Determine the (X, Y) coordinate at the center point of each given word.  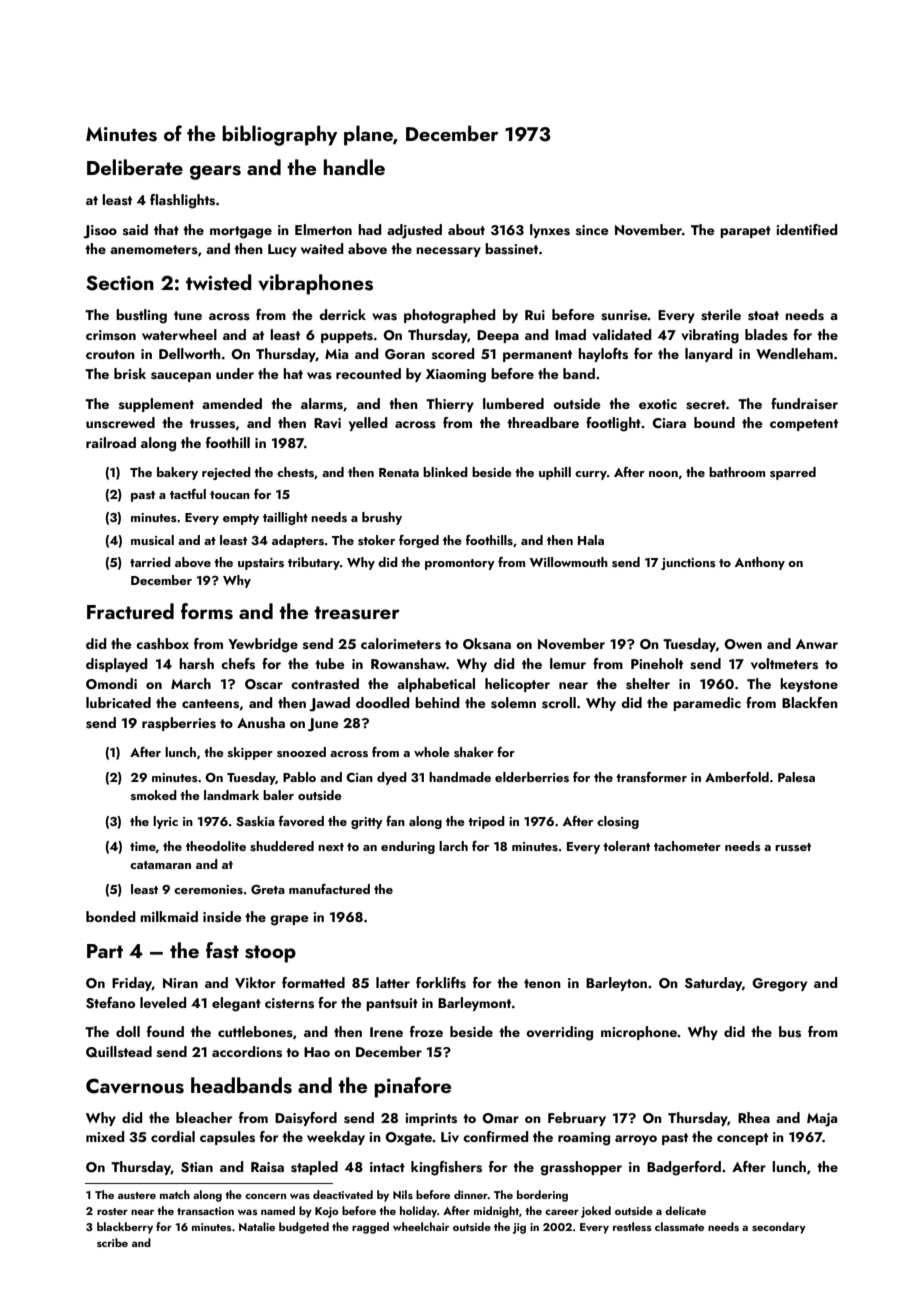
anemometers (154, 250)
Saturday (713, 984)
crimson (111, 335)
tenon (542, 983)
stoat (763, 316)
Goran (405, 354)
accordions (247, 1052)
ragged (370, 1228)
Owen (743, 644)
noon (663, 474)
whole (432, 752)
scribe (112, 1242)
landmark (231, 795)
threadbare (543, 422)
